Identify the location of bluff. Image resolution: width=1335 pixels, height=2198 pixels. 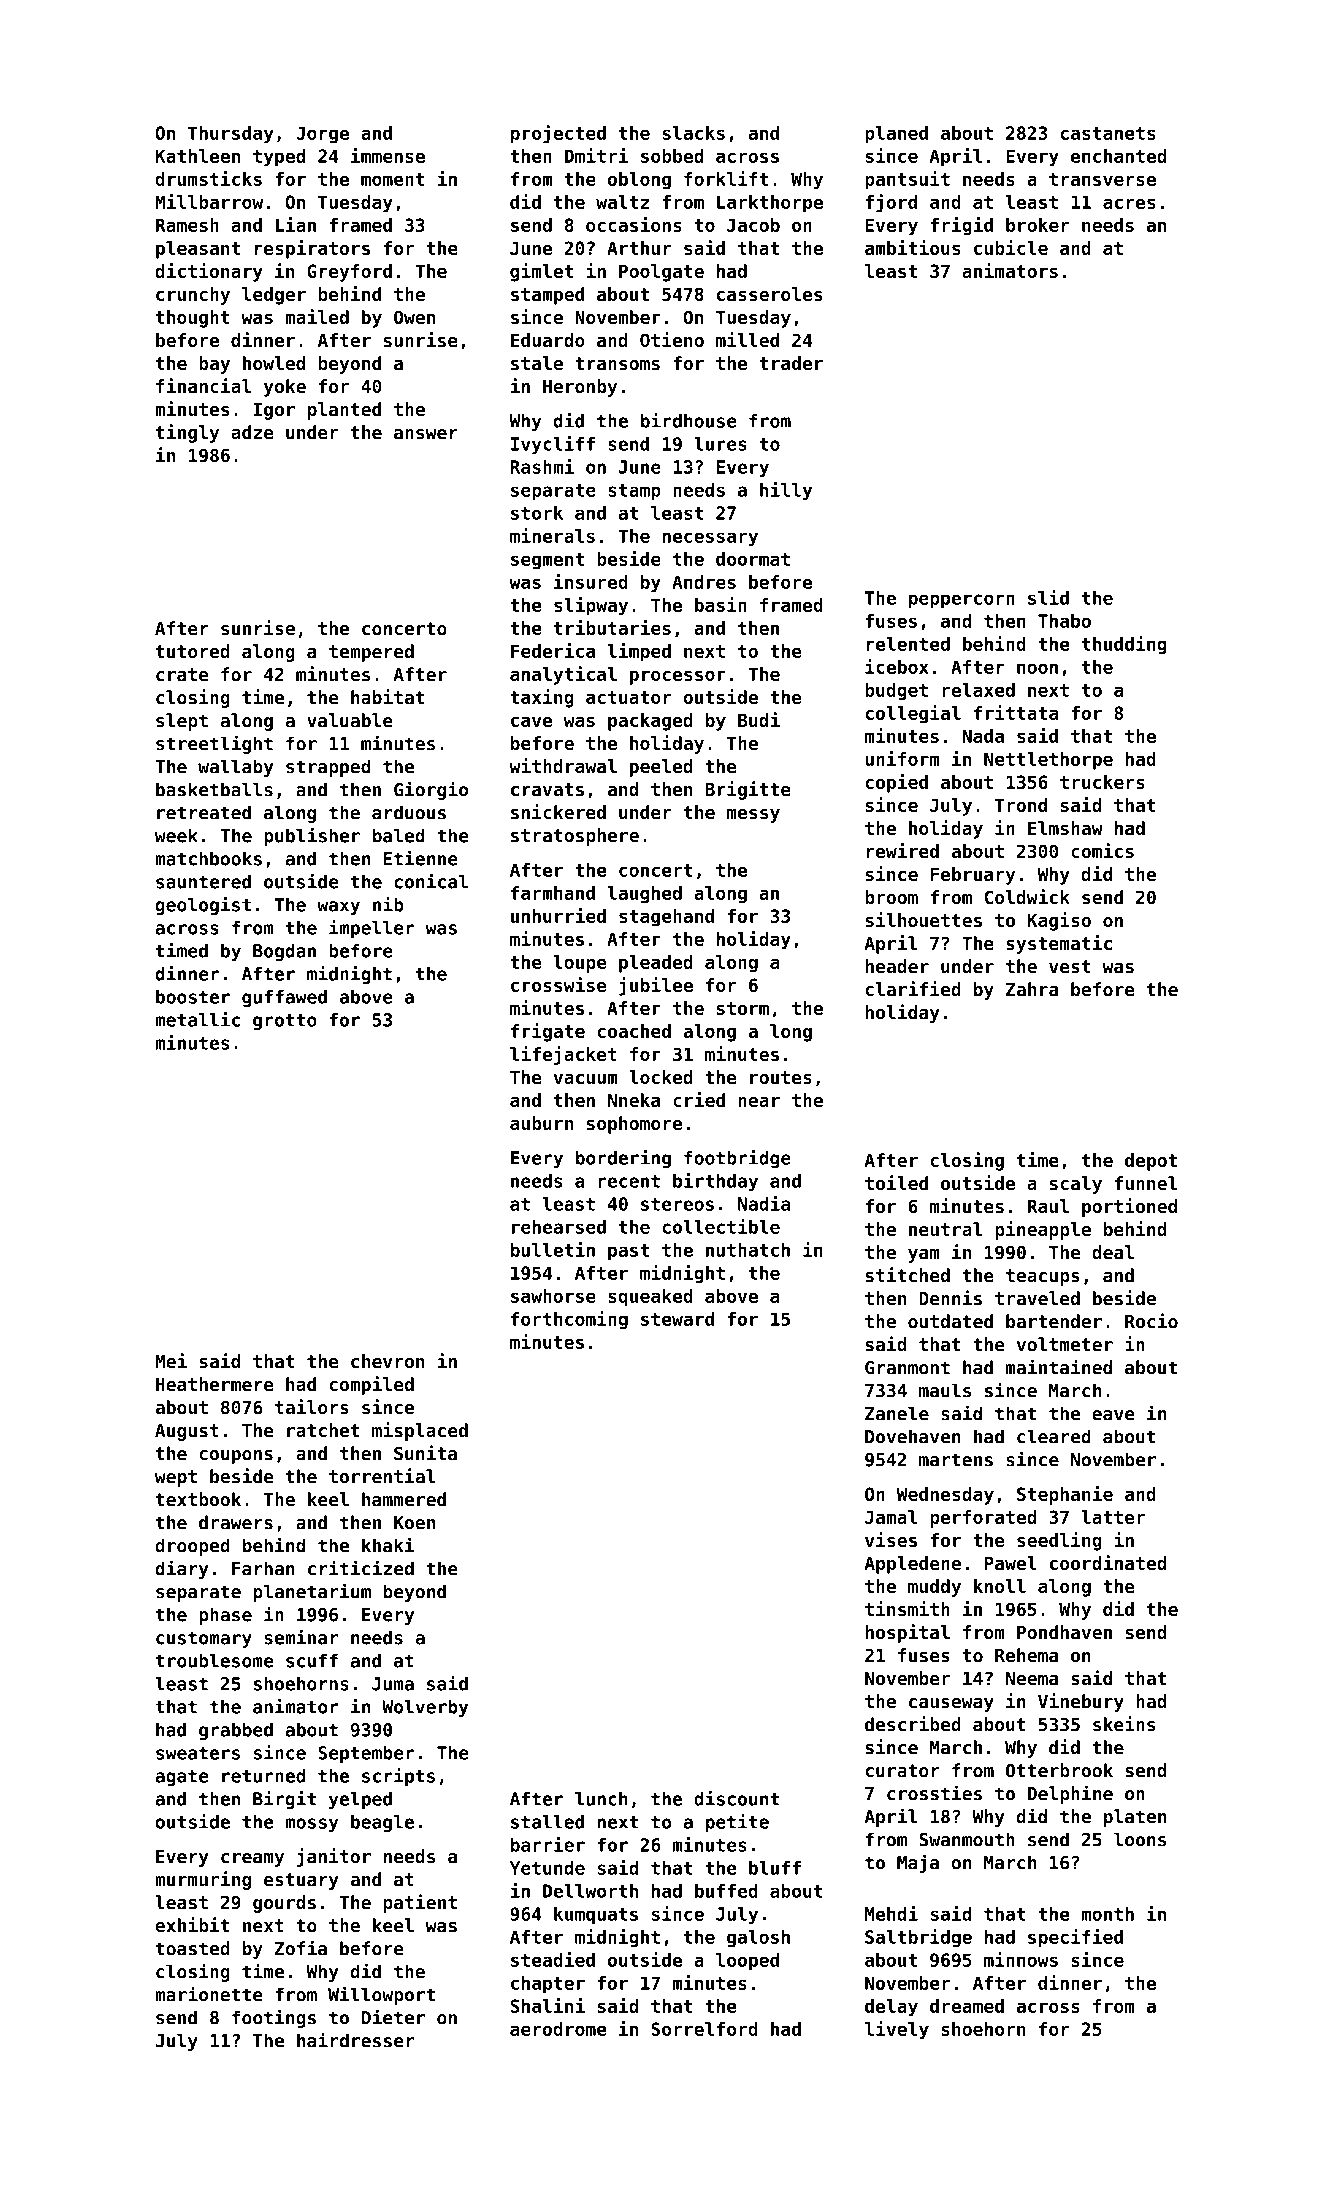
(775, 1868).
